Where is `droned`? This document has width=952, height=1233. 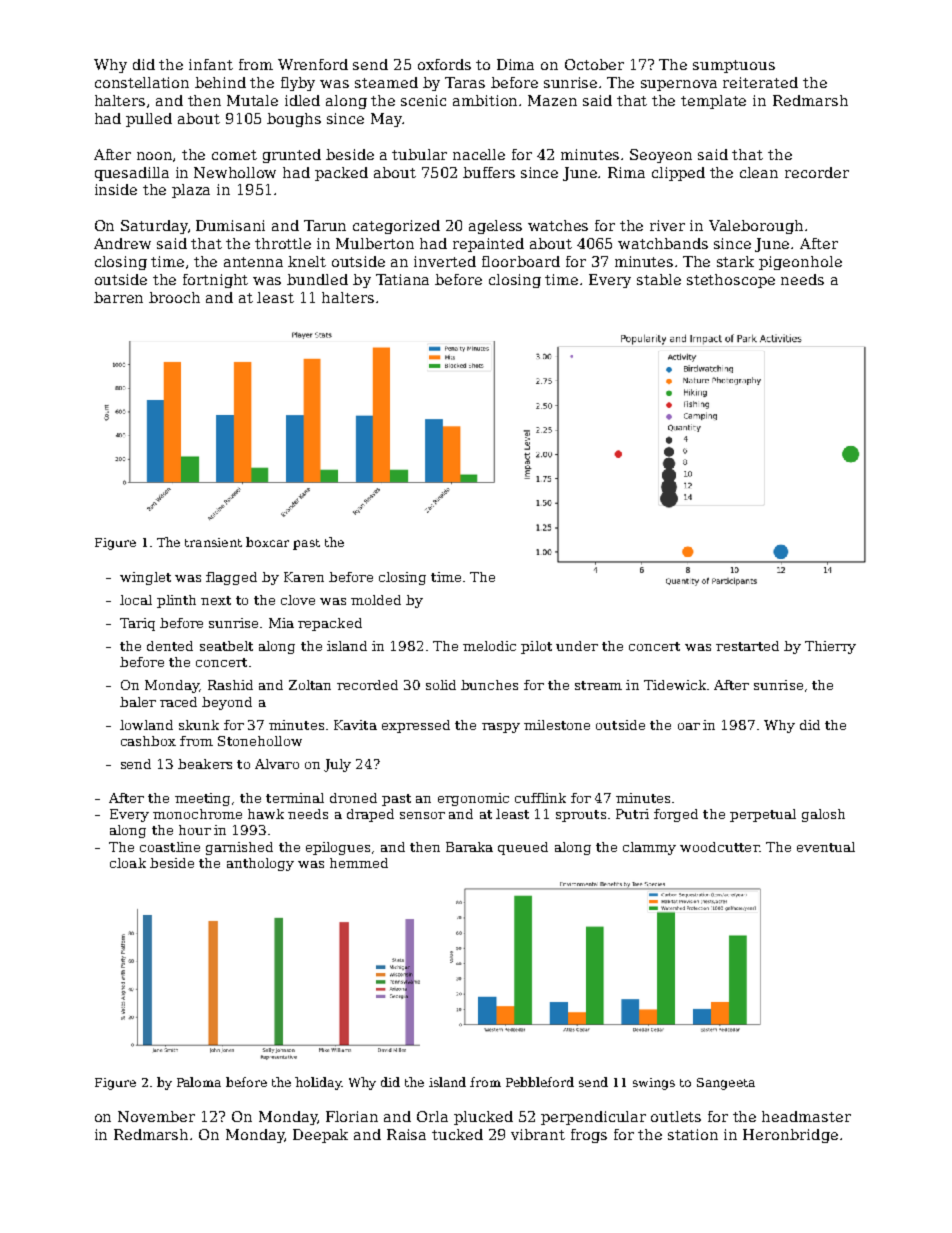
droned is located at coordinates (353, 798).
